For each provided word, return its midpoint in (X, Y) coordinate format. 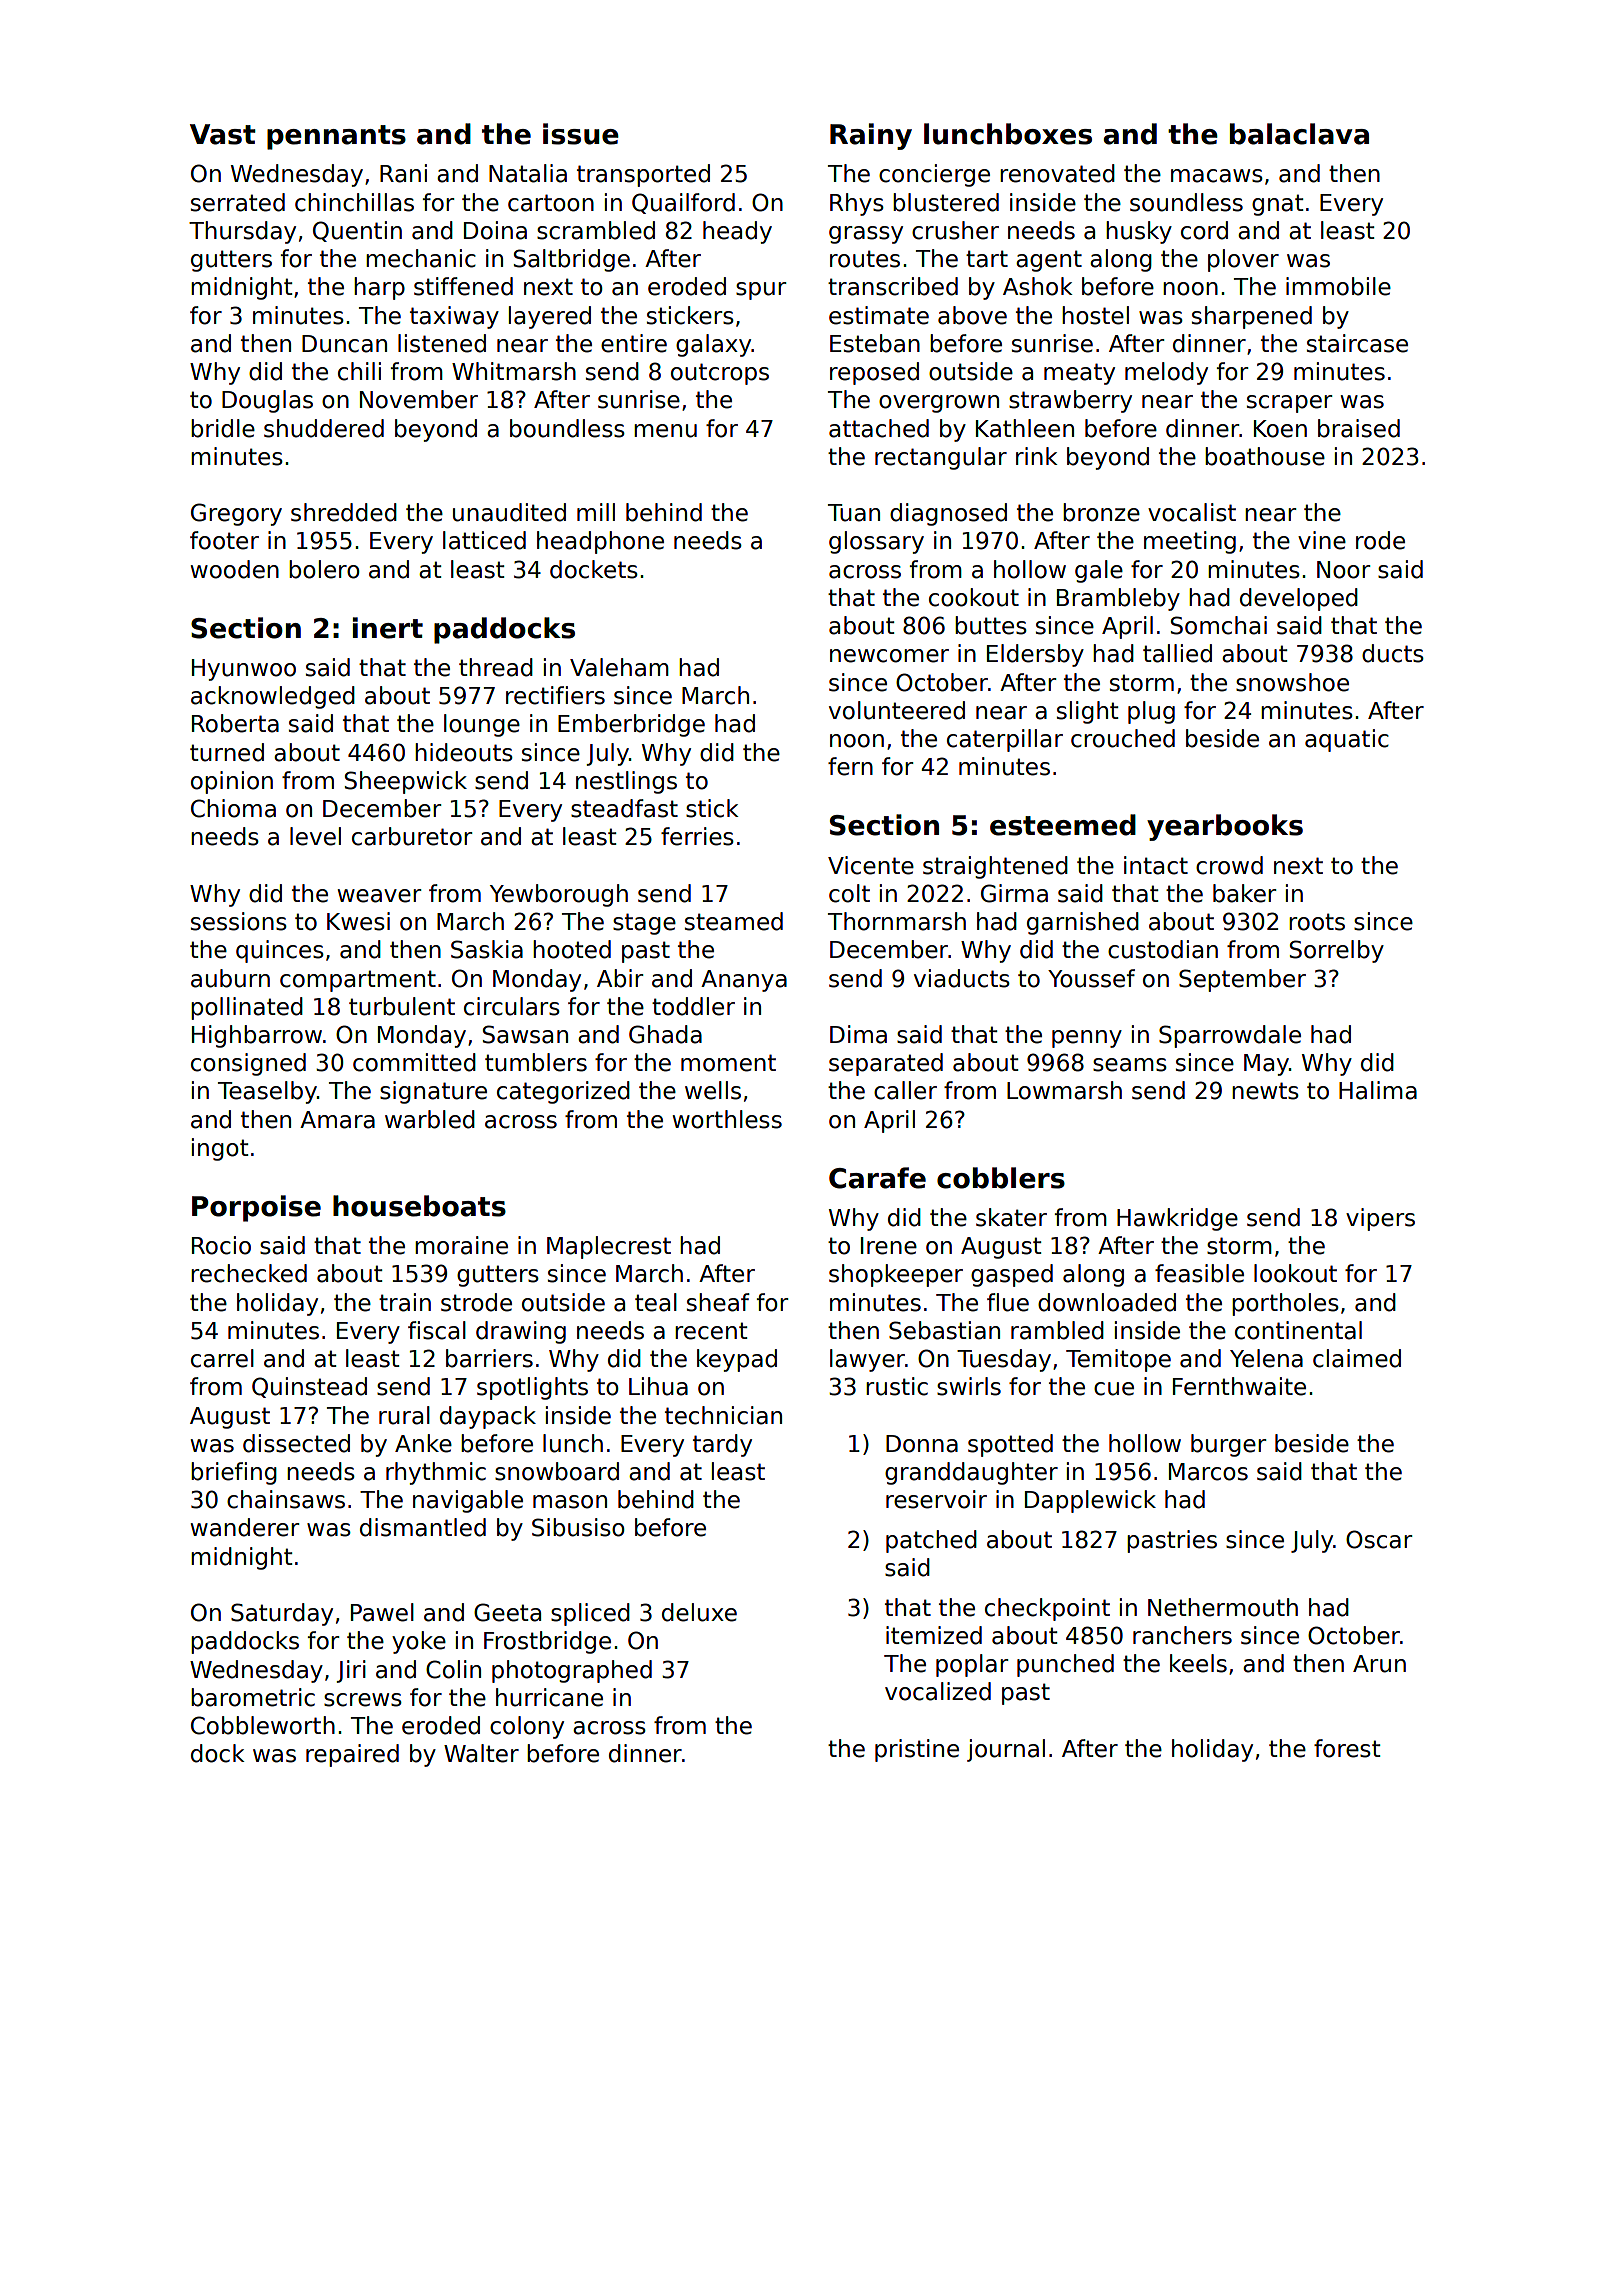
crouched (1123, 738)
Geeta (507, 1612)
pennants (336, 137)
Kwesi (358, 921)
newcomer (889, 656)
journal (1006, 1750)
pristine (917, 1750)
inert (388, 628)
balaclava (1299, 134)
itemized (934, 1635)
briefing (234, 1473)
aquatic (1347, 740)
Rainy (871, 136)
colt (849, 893)
